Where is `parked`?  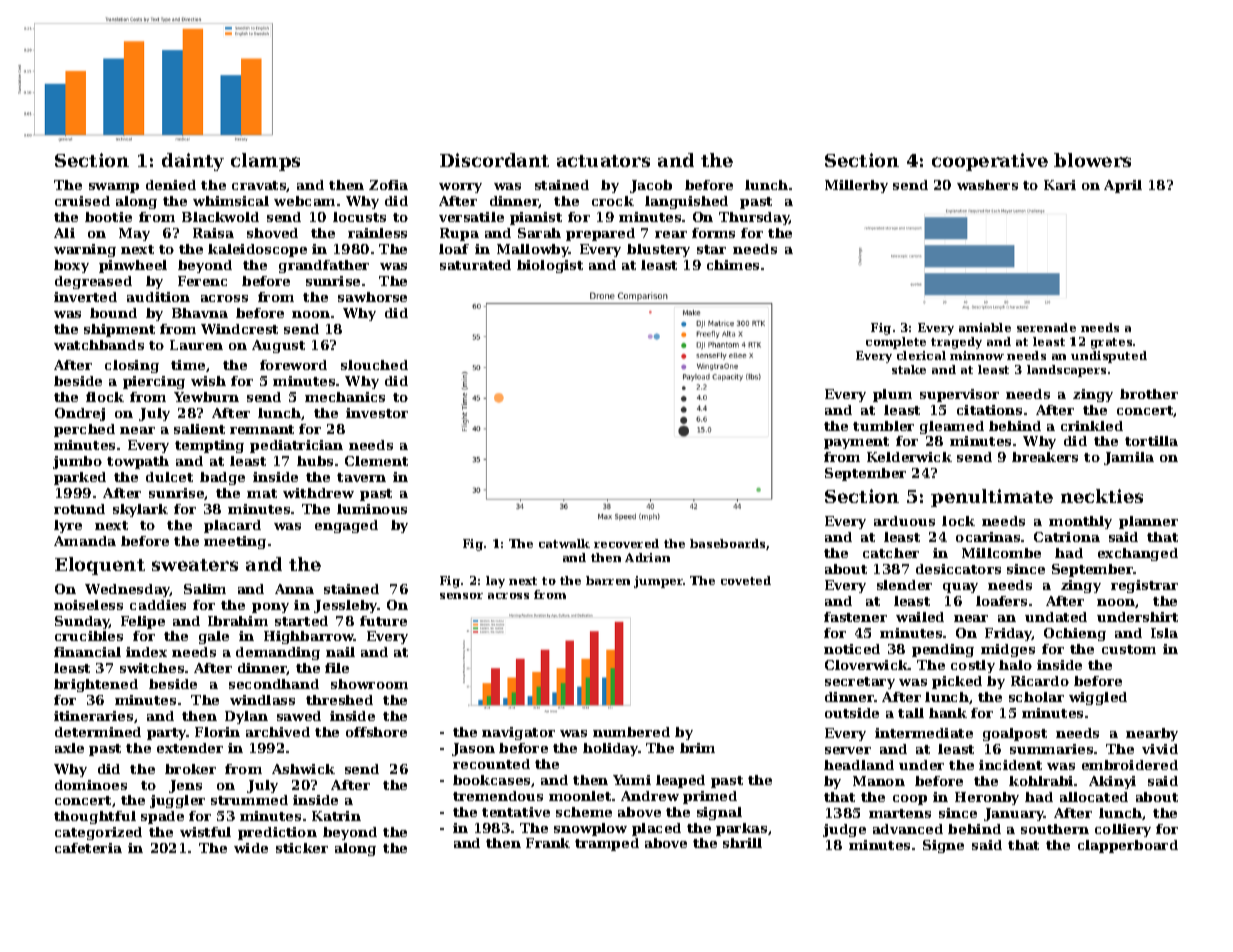
parked is located at coordinates (80, 478).
